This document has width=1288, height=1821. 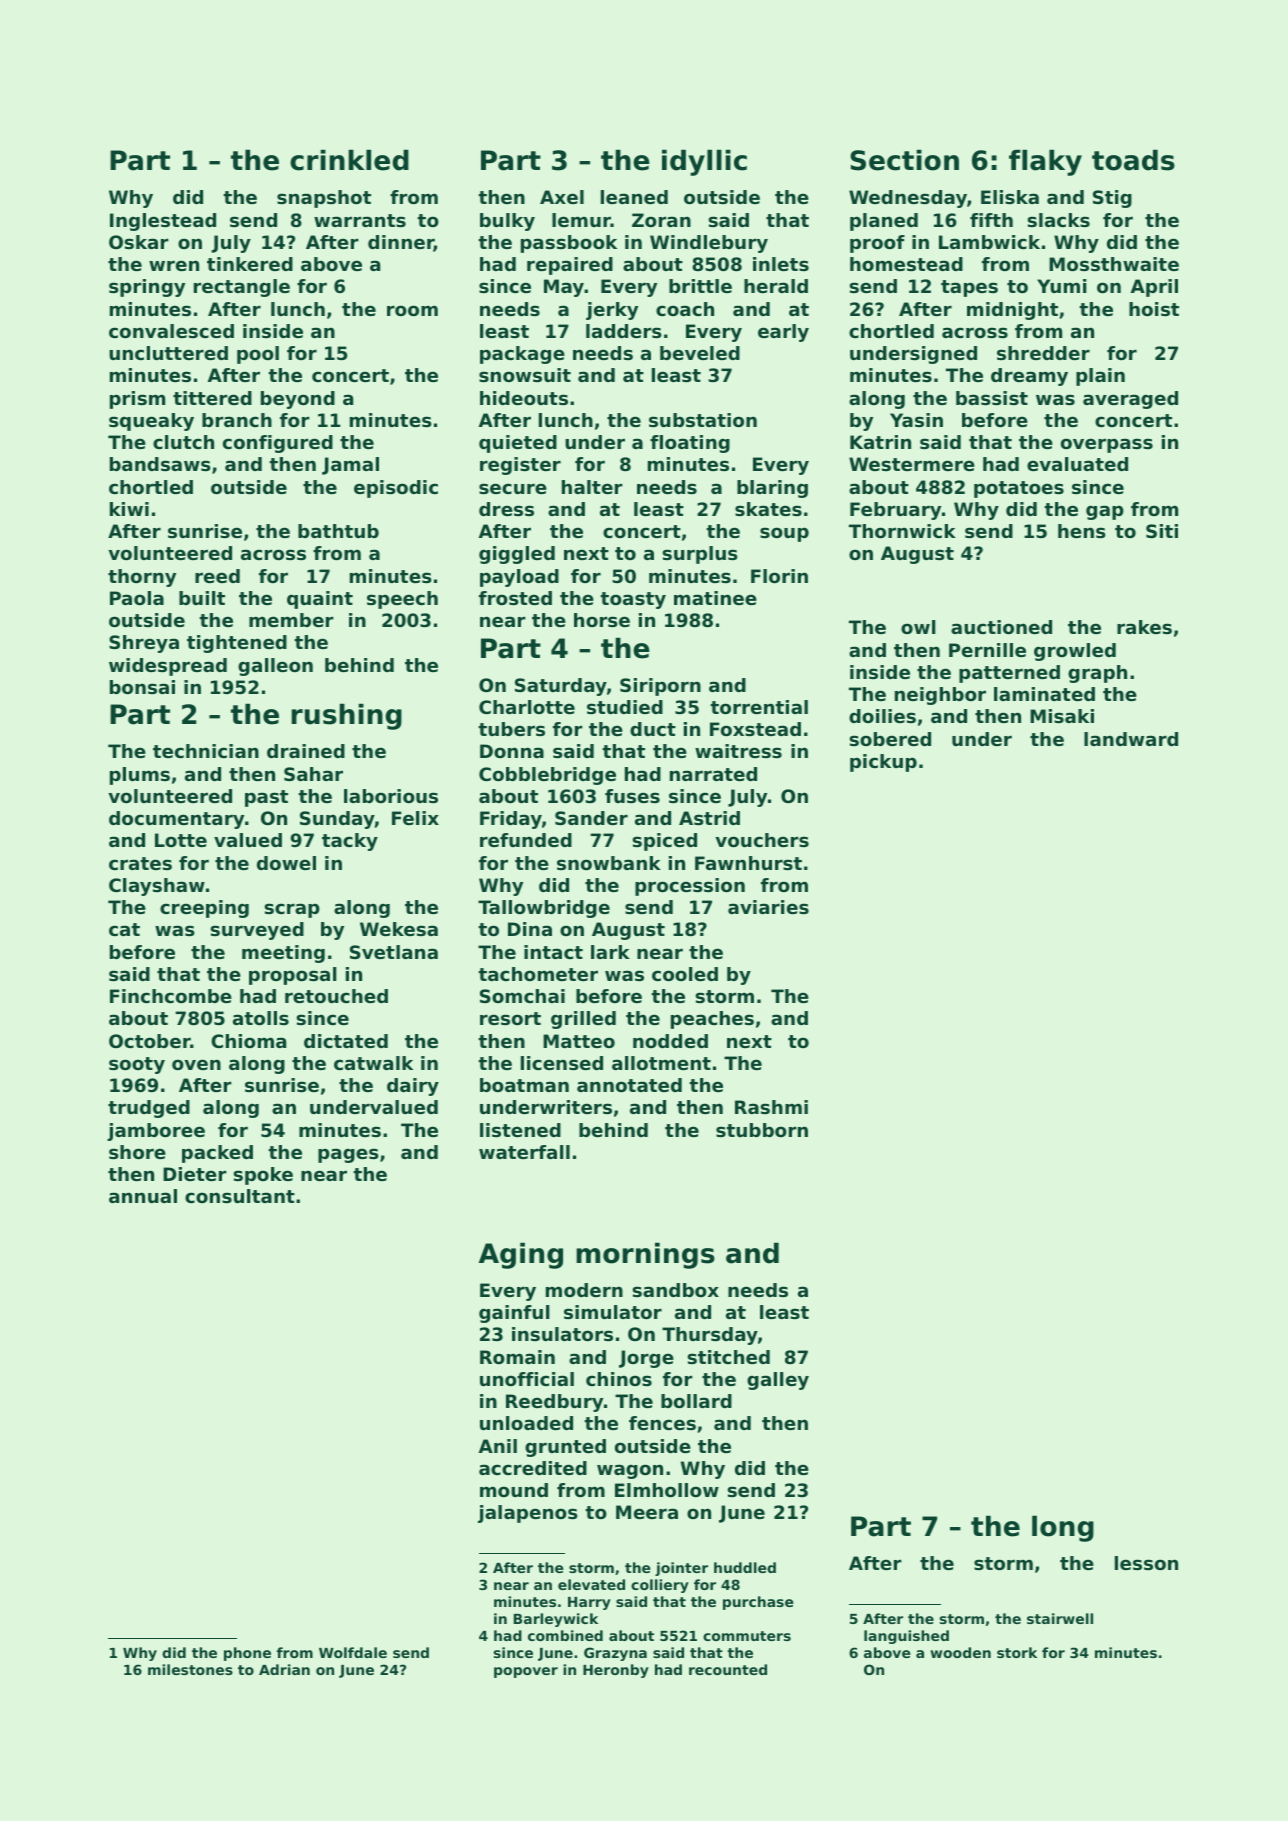 What do you see at coordinates (190, 1669) in the document?
I see `milestones` at bounding box center [190, 1669].
